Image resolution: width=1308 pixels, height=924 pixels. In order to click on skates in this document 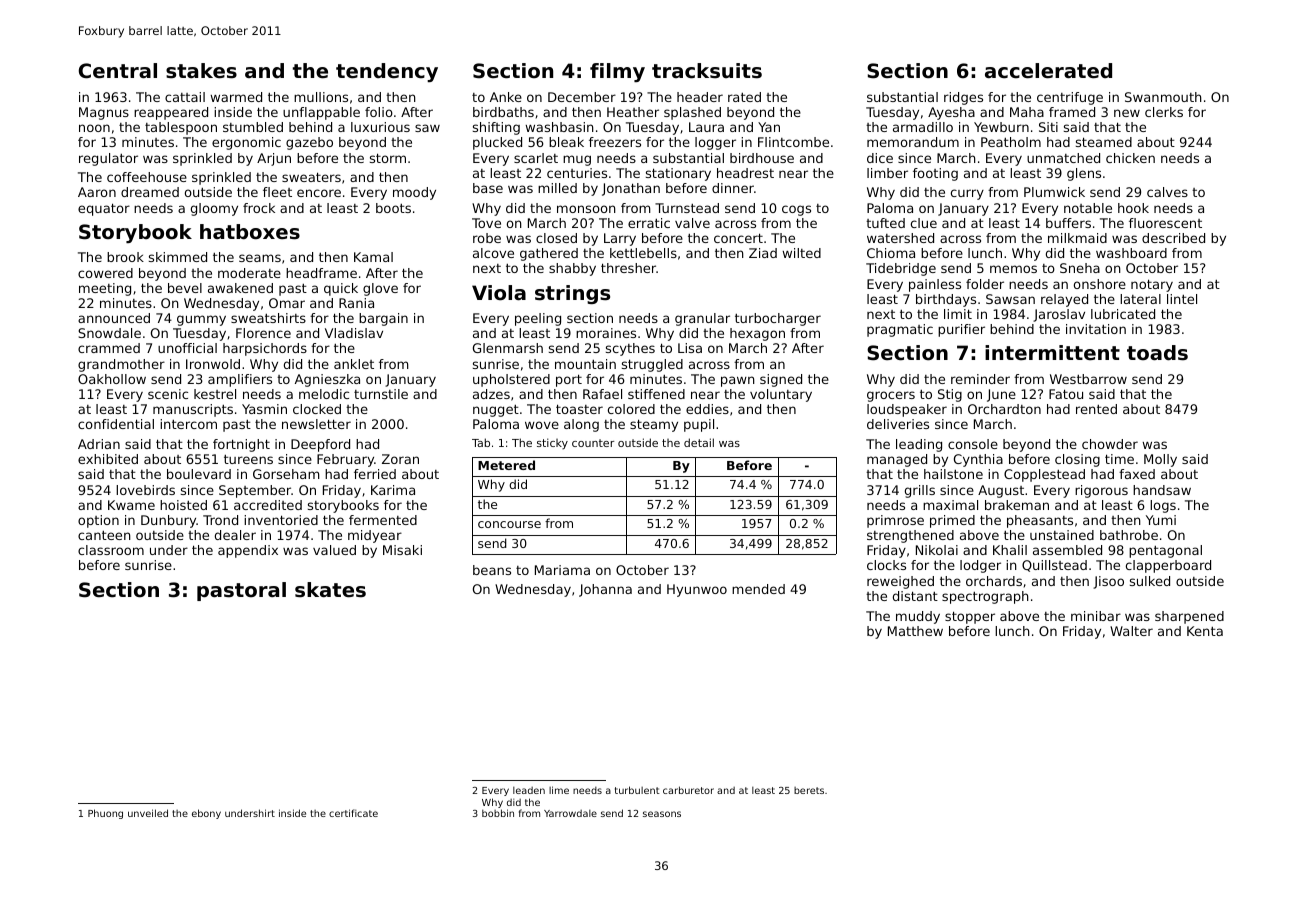, I will do `click(330, 590)`.
